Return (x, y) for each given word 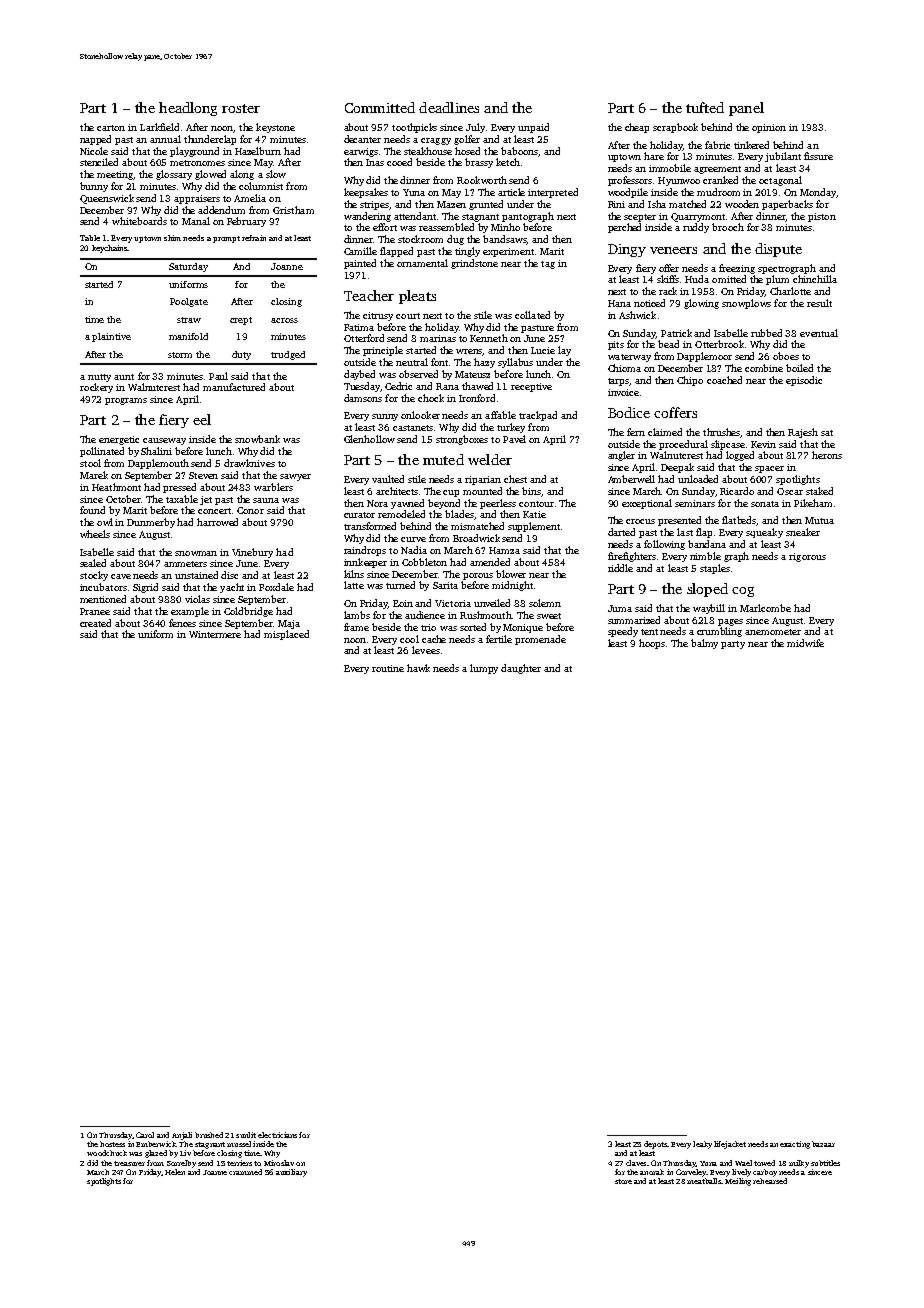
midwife (805, 643)
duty (241, 355)
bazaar (823, 1144)
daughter (521, 669)
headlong (188, 109)
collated (532, 315)
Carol (145, 1135)
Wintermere (215, 634)
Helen (175, 1172)
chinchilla (815, 279)
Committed (380, 107)
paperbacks (787, 205)
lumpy (484, 669)
